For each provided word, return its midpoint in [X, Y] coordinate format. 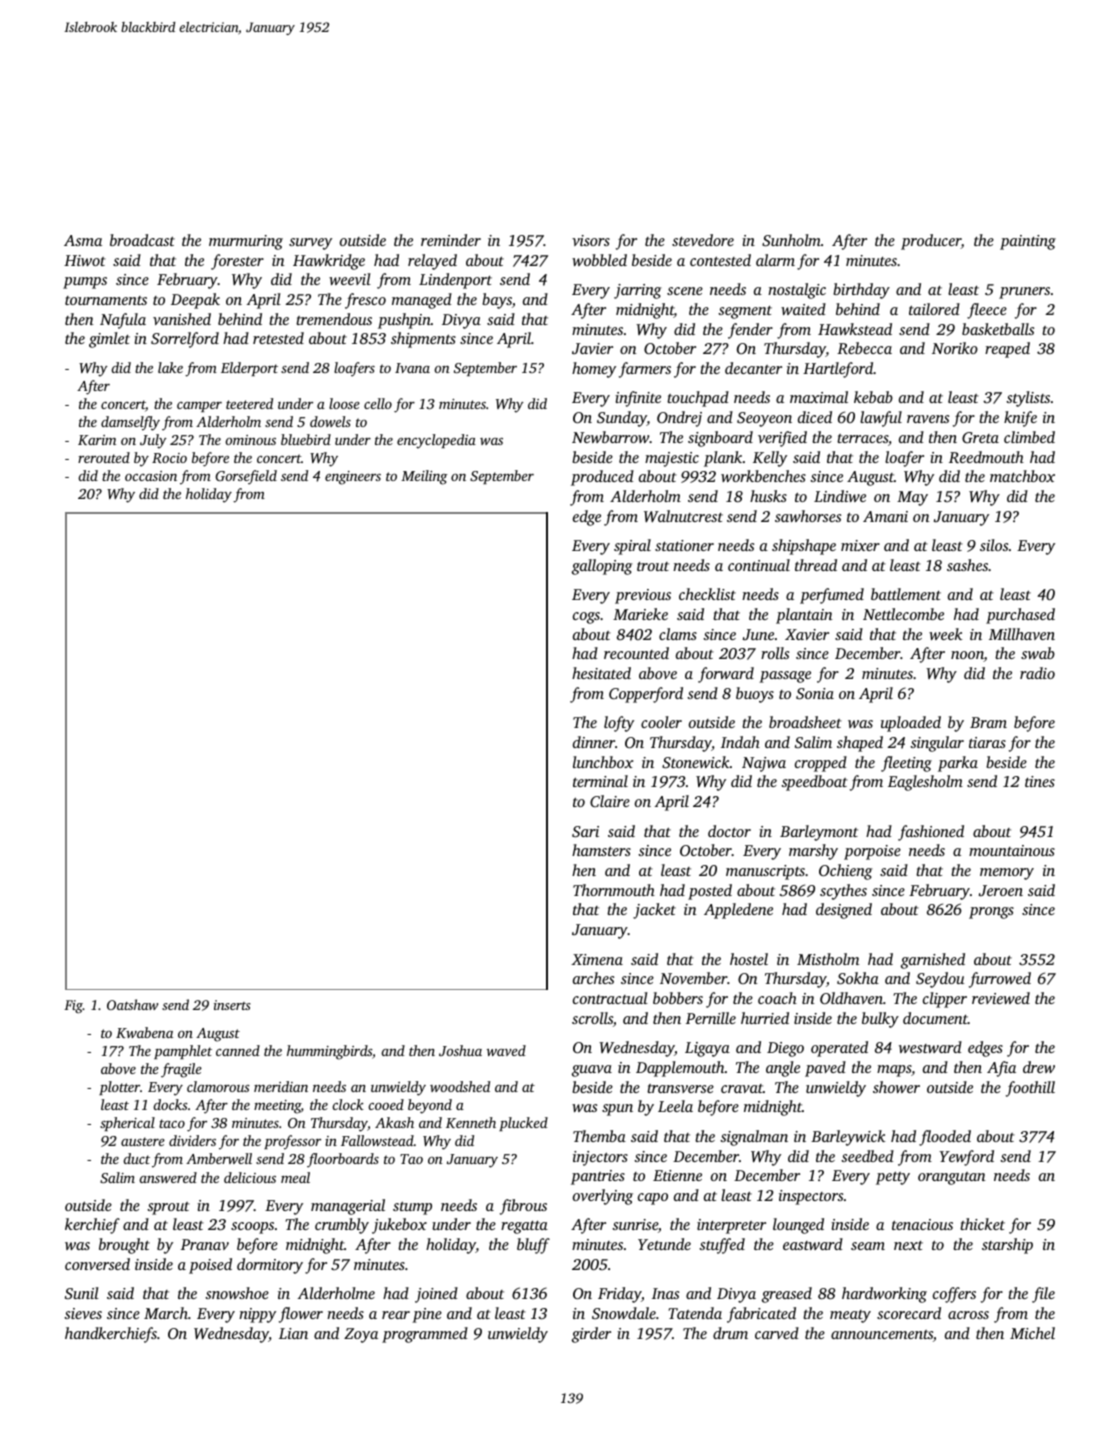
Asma [83, 240]
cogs [586, 618]
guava [592, 1071]
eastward [813, 1244]
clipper [945, 1000]
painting [1028, 242]
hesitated [601, 673]
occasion [151, 476]
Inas [665, 1293]
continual [759, 565]
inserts [232, 1005]
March [166, 1313]
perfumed [832, 596]
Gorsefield [246, 477]
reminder [451, 240]
